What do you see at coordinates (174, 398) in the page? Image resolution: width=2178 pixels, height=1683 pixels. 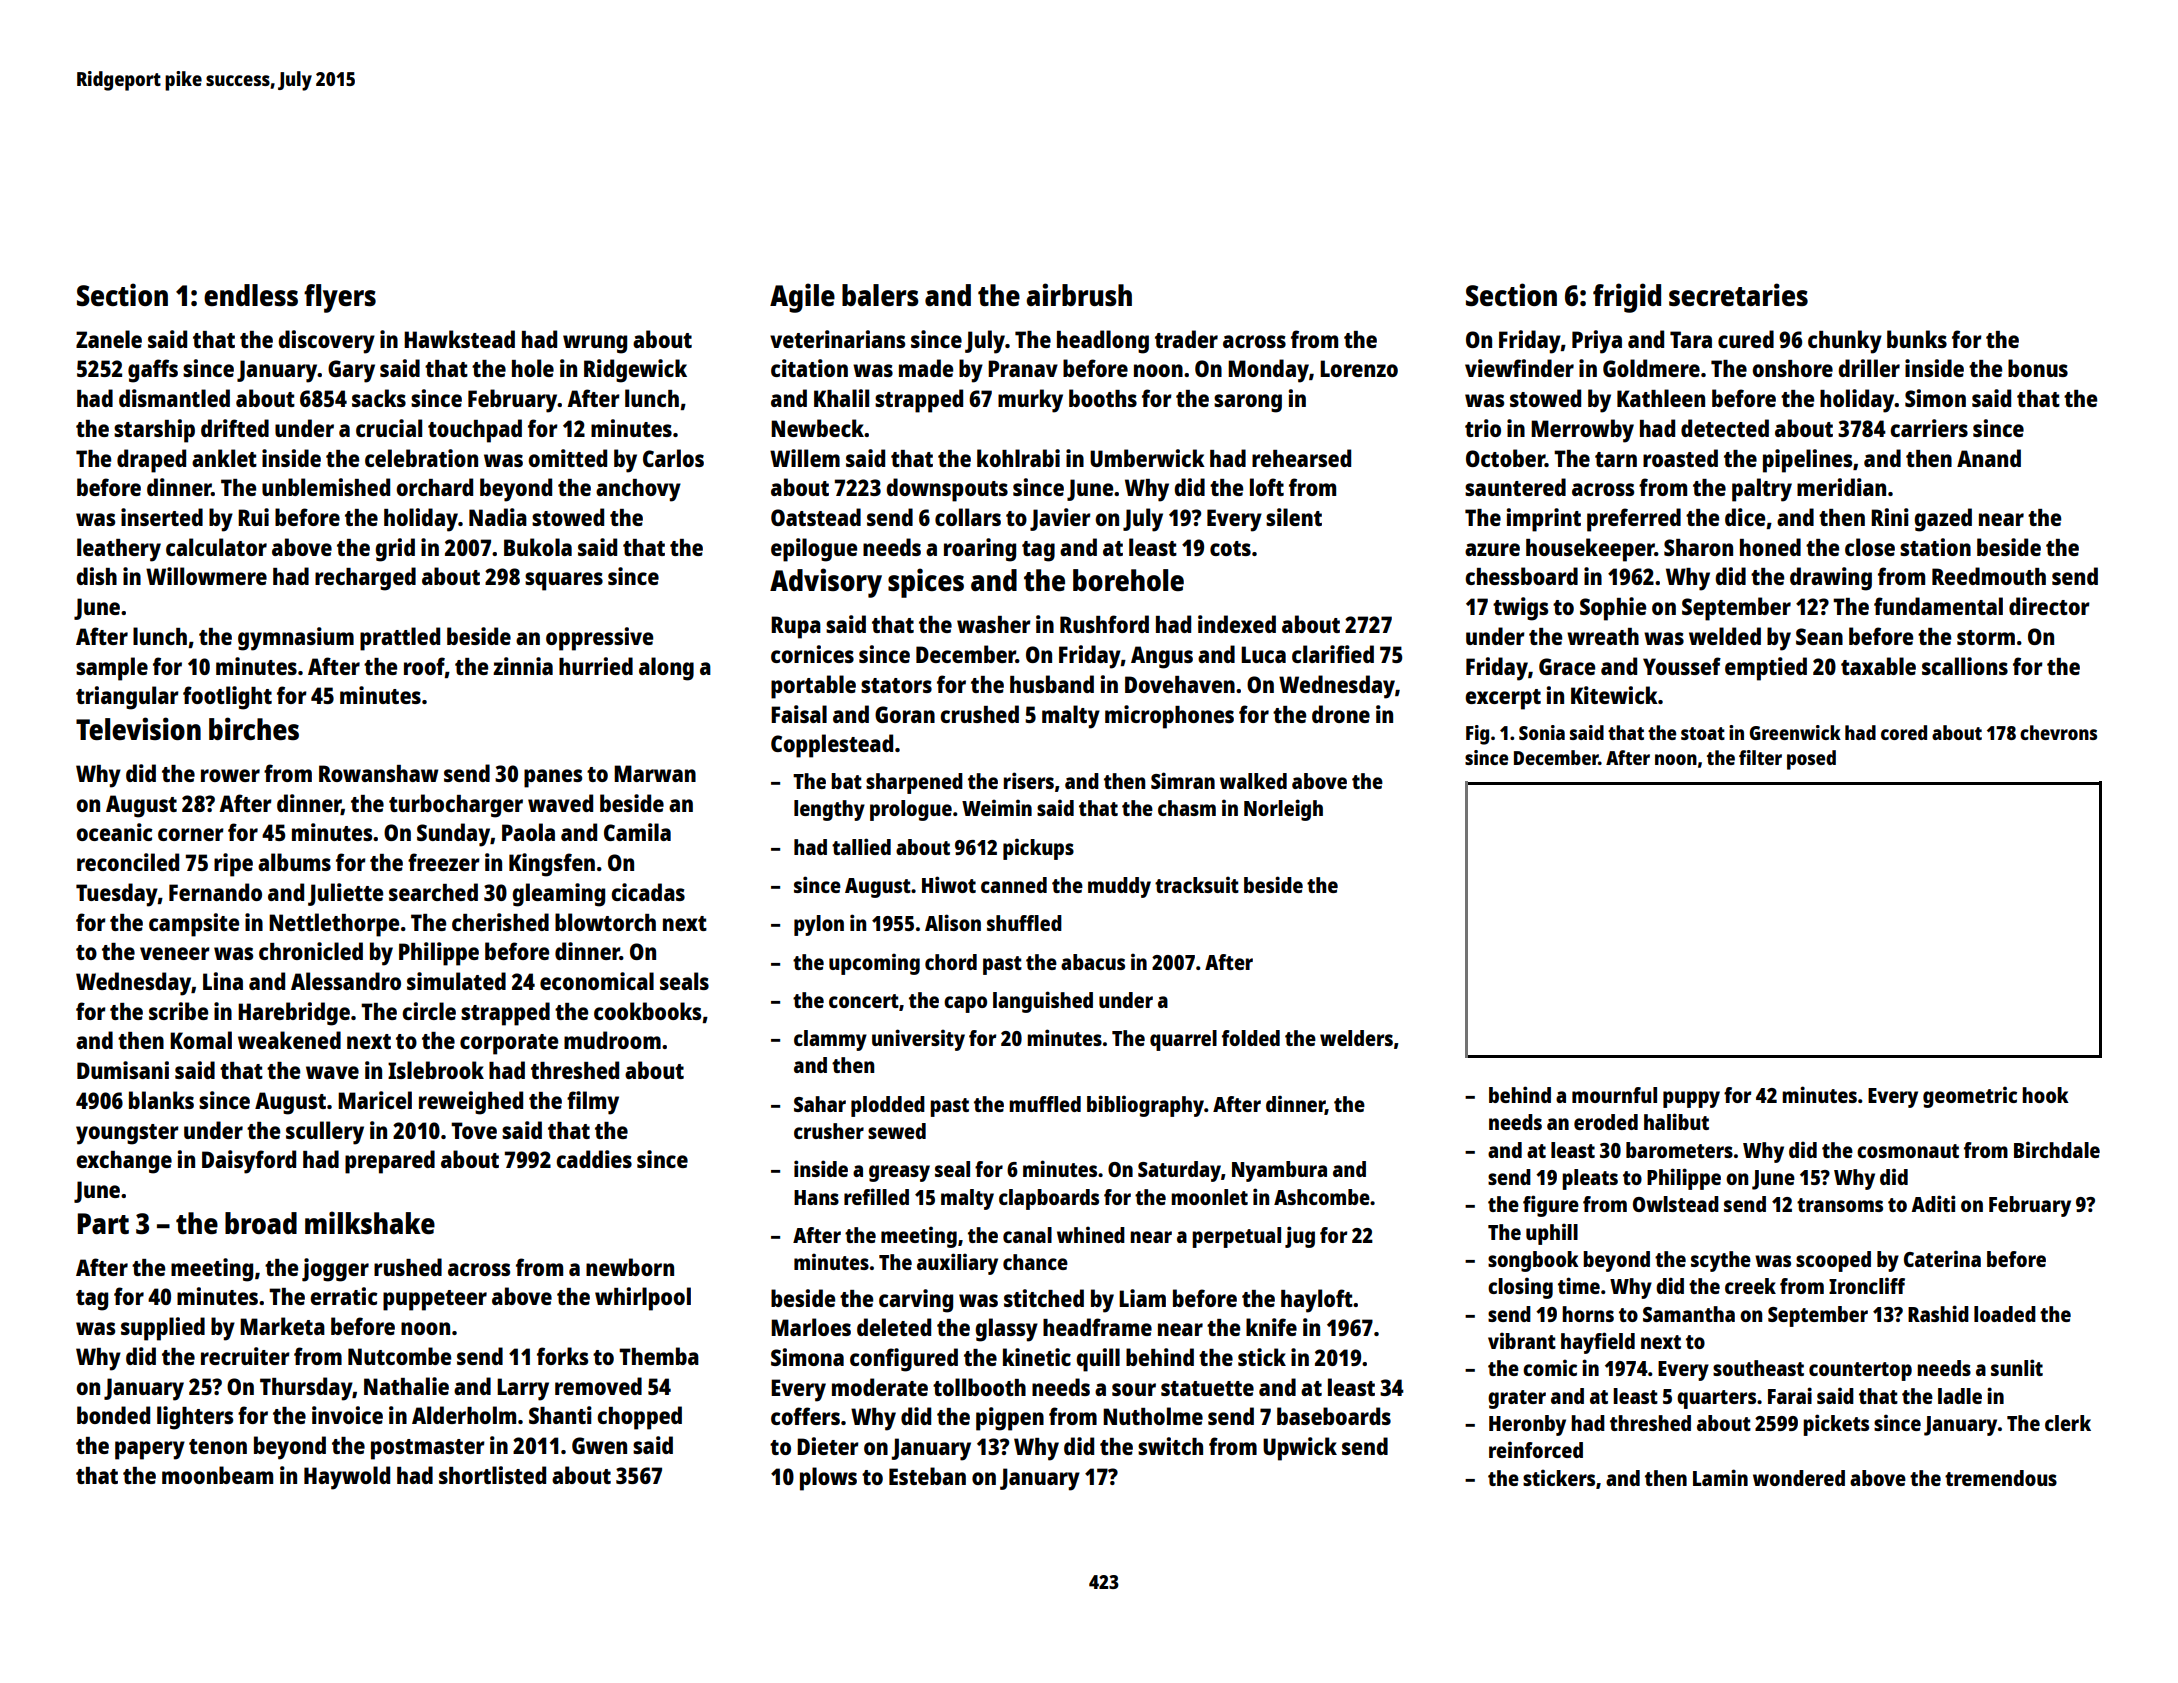 I see `dismantled` at bounding box center [174, 398].
